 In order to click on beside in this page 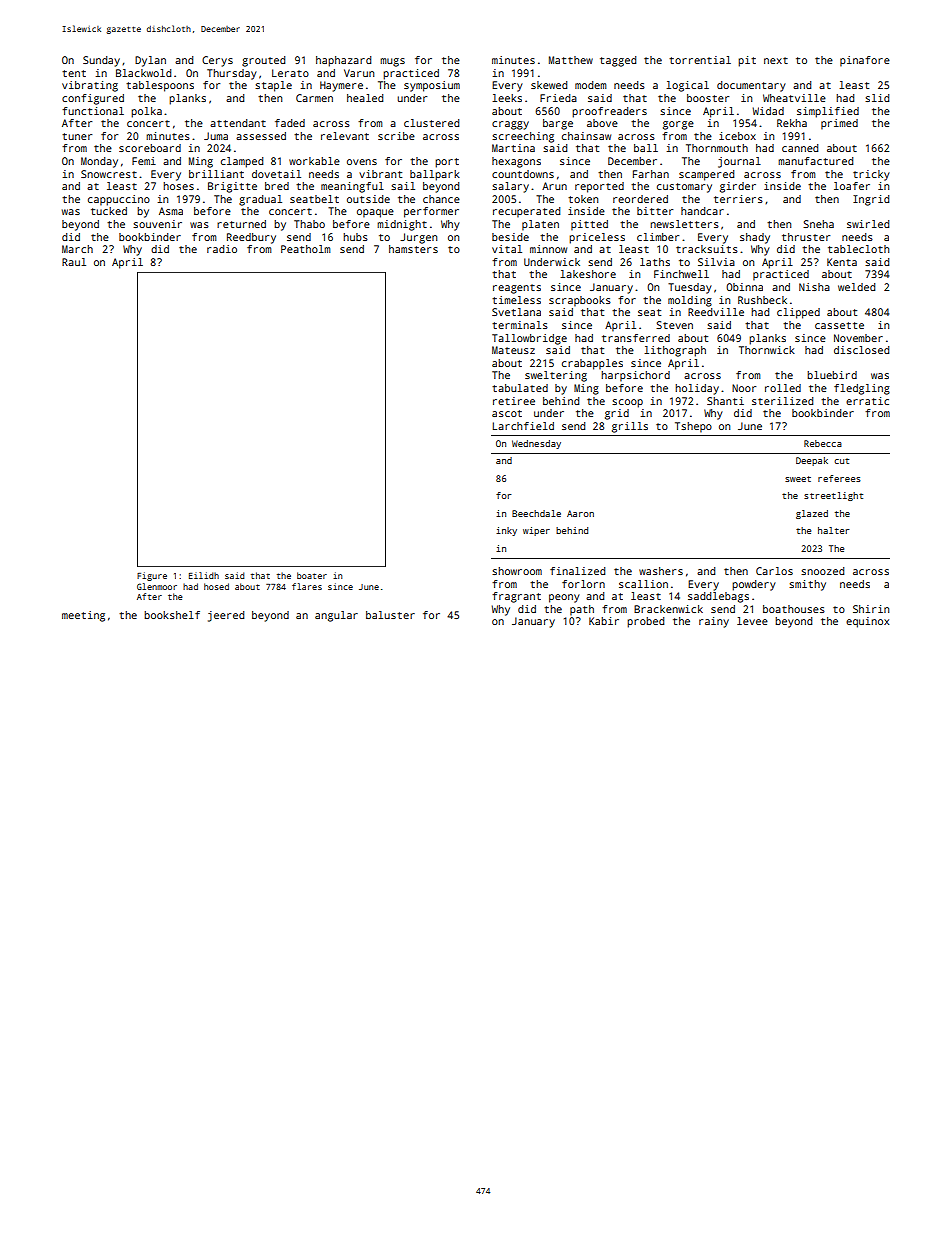, I will do `click(510, 237)`.
